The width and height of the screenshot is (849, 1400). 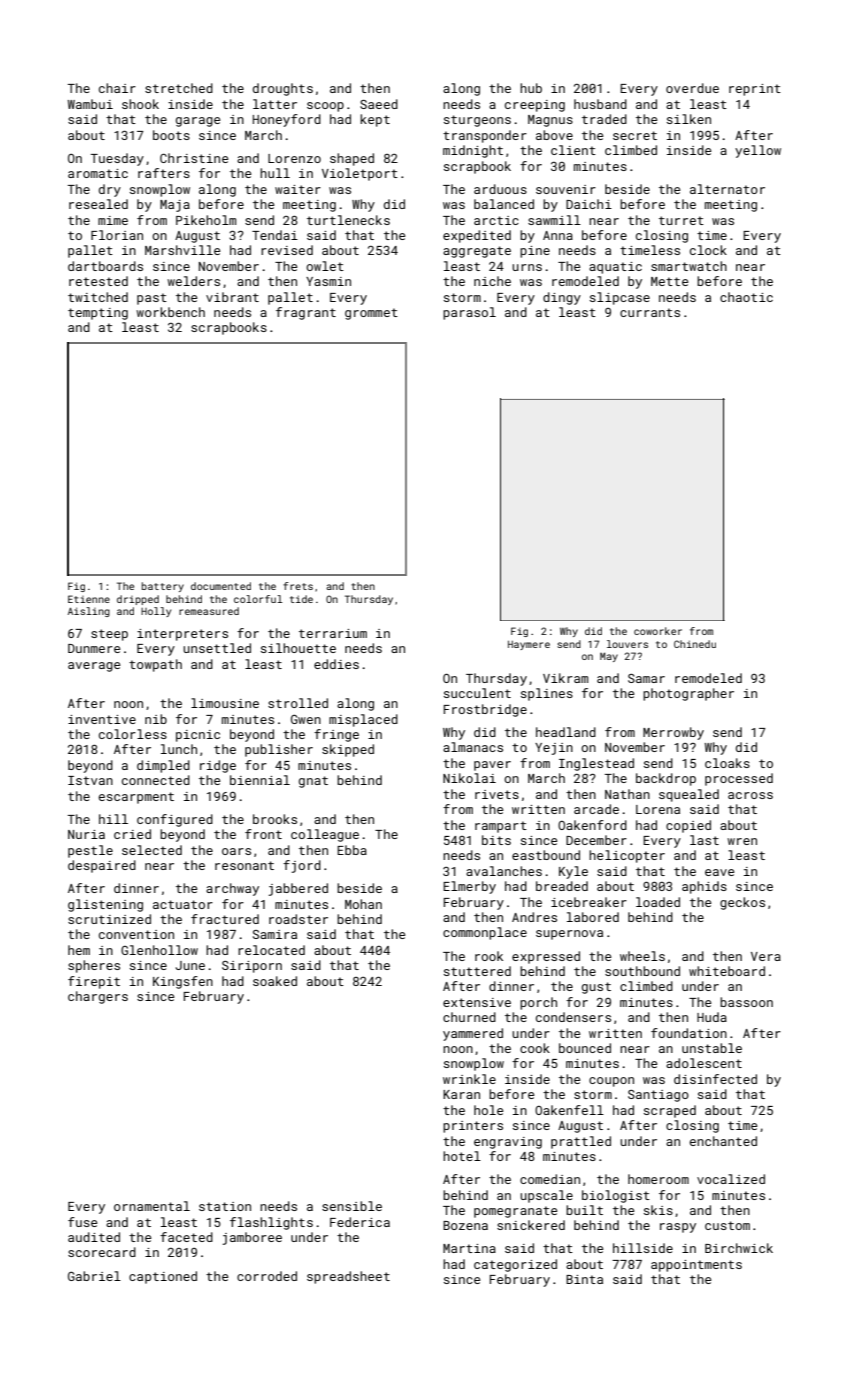 I want to click on biologist, so click(x=616, y=1196).
